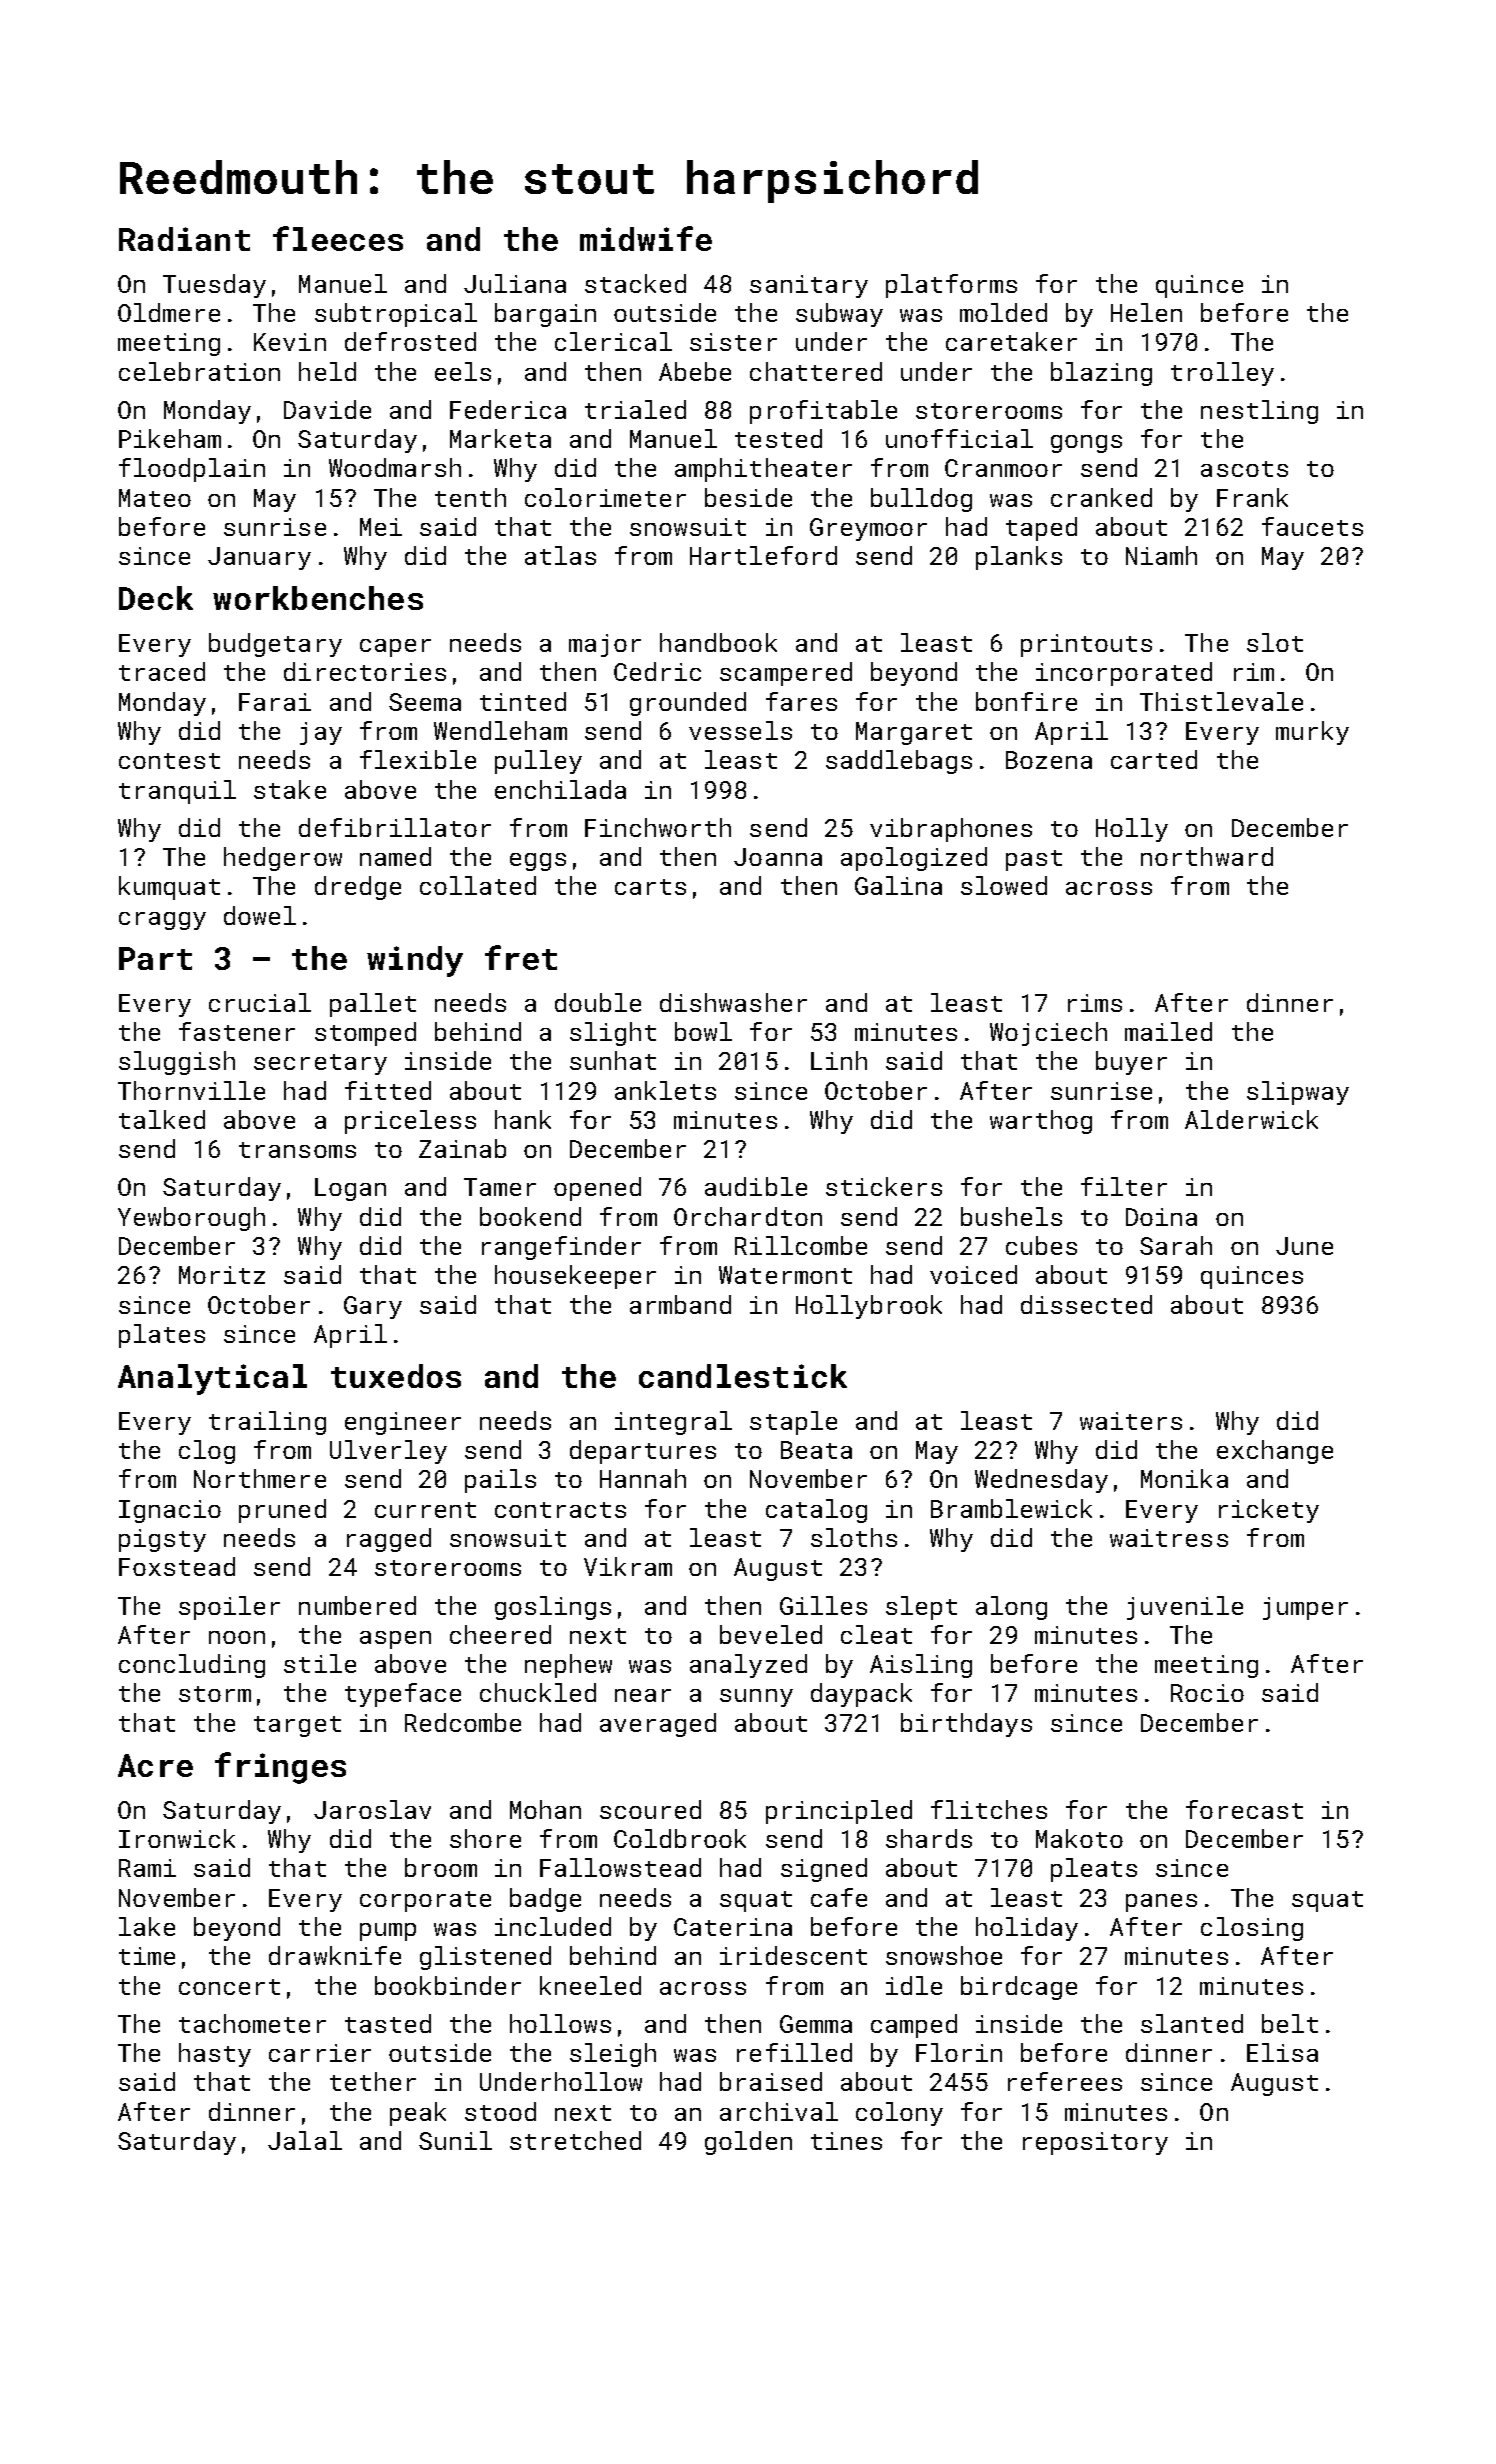 This image has width=1496, height=2464. I want to click on tines, so click(846, 2141).
